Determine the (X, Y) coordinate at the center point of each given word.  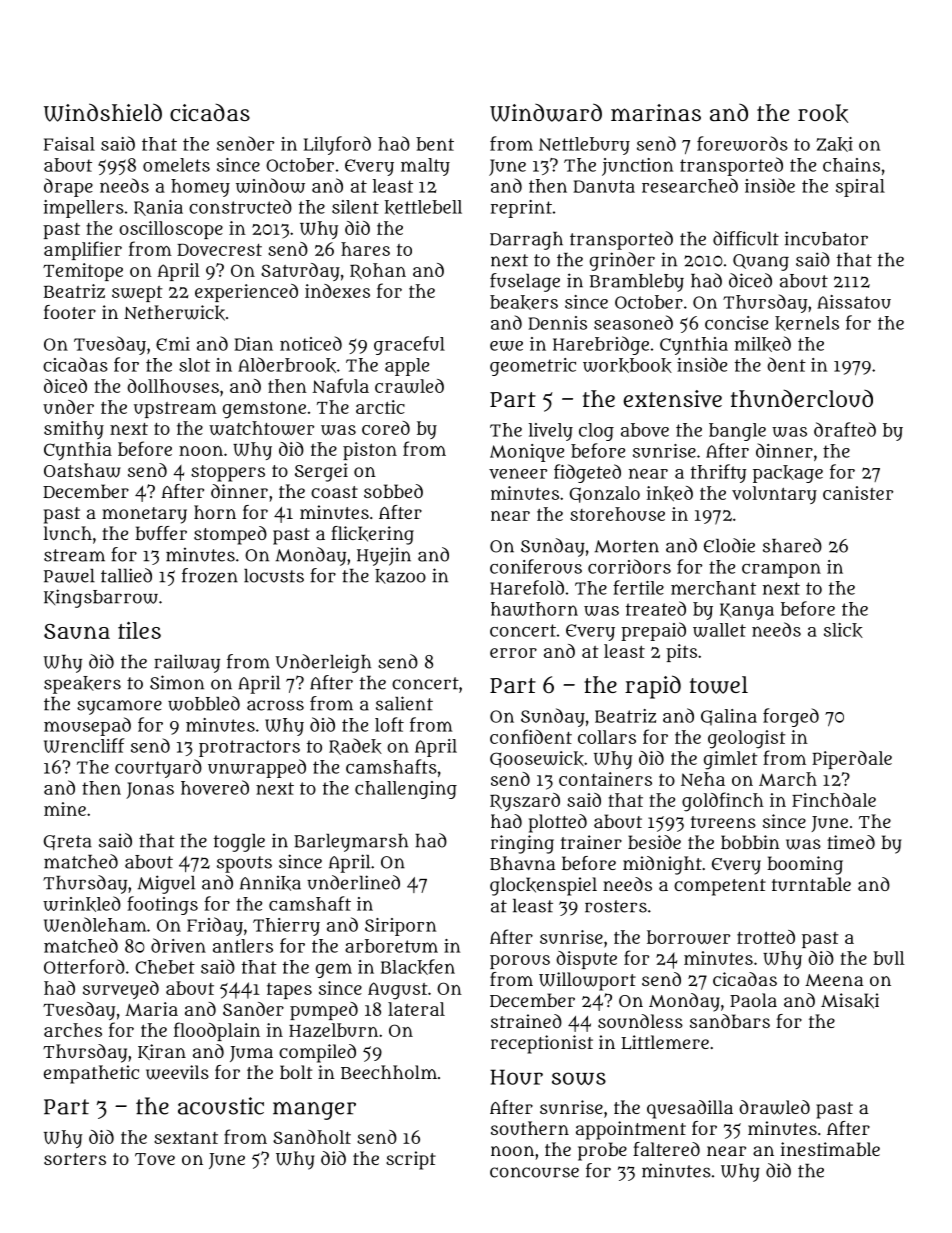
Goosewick (537, 759)
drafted (845, 429)
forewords (742, 143)
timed (851, 842)
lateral (416, 1009)
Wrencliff (84, 745)
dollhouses (173, 386)
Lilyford (337, 145)
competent (720, 887)
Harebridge (601, 345)
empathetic (91, 1074)
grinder (622, 261)
